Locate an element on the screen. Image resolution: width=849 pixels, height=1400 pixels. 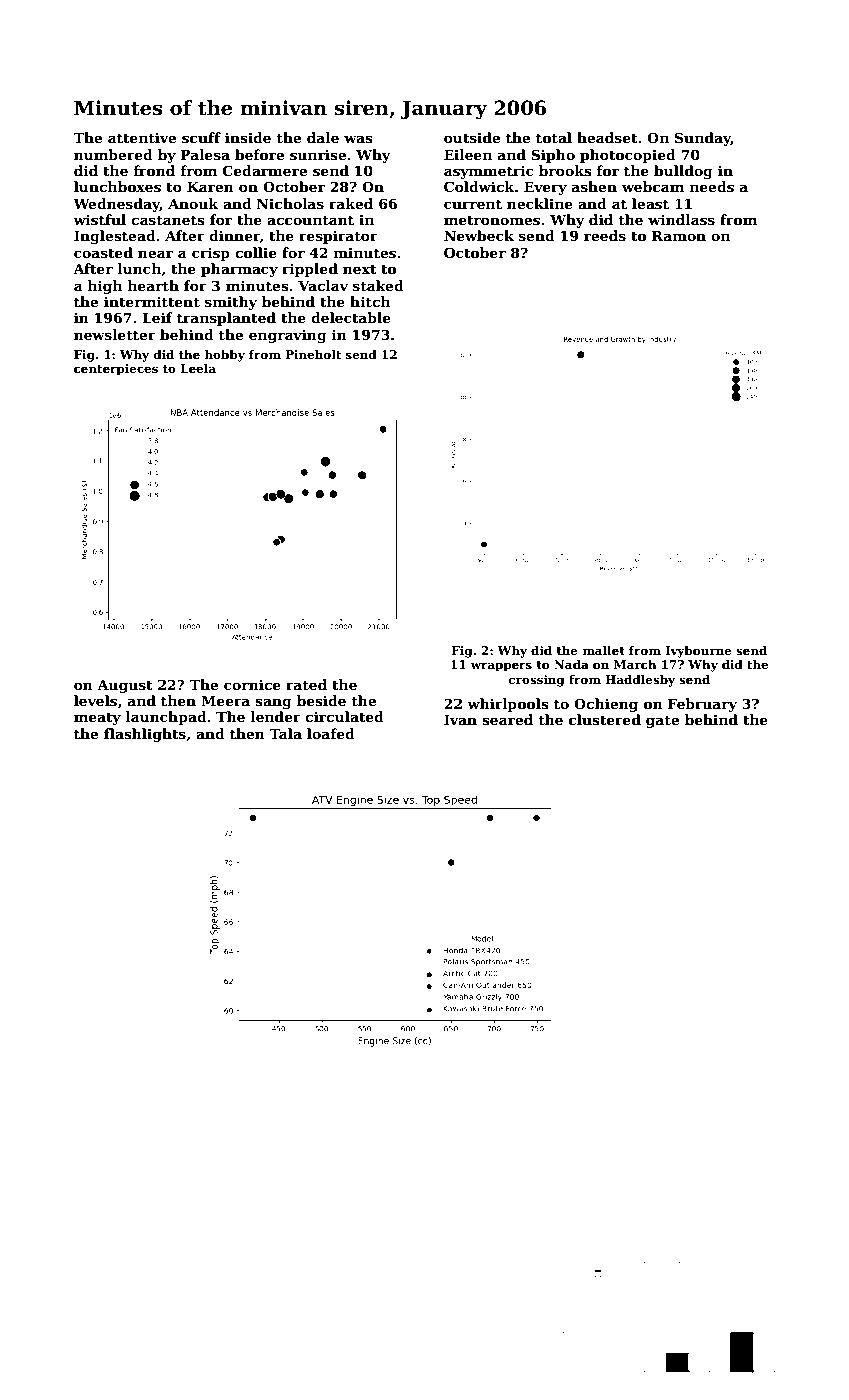
Leela is located at coordinates (198, 368).
